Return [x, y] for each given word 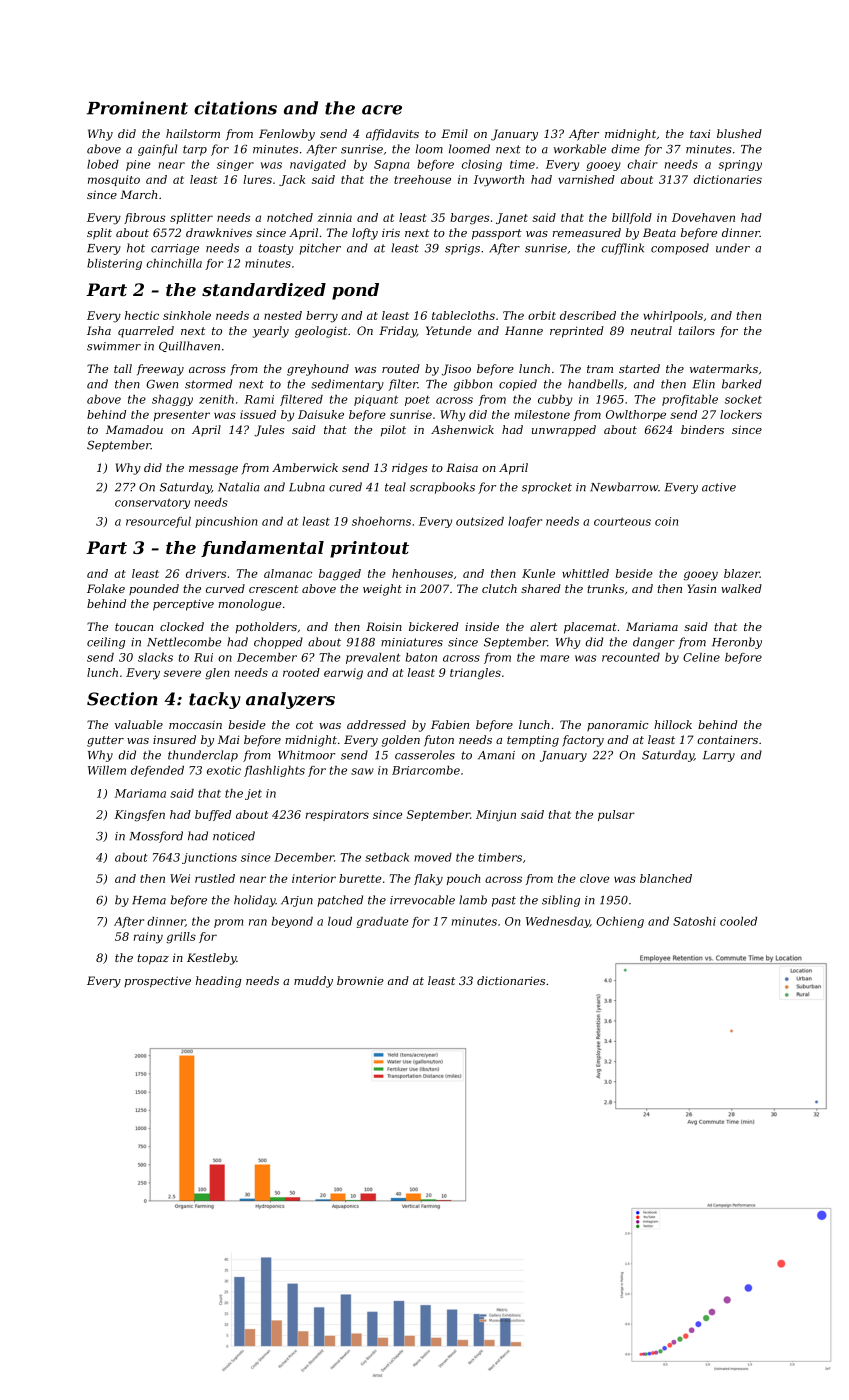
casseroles [425, 755]
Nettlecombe [184, 642]
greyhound [318, 370]
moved [433, 857]
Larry [719, 756]
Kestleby [212, 959]
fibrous [144, 218]
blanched [666, 878]
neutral [651, 330]
